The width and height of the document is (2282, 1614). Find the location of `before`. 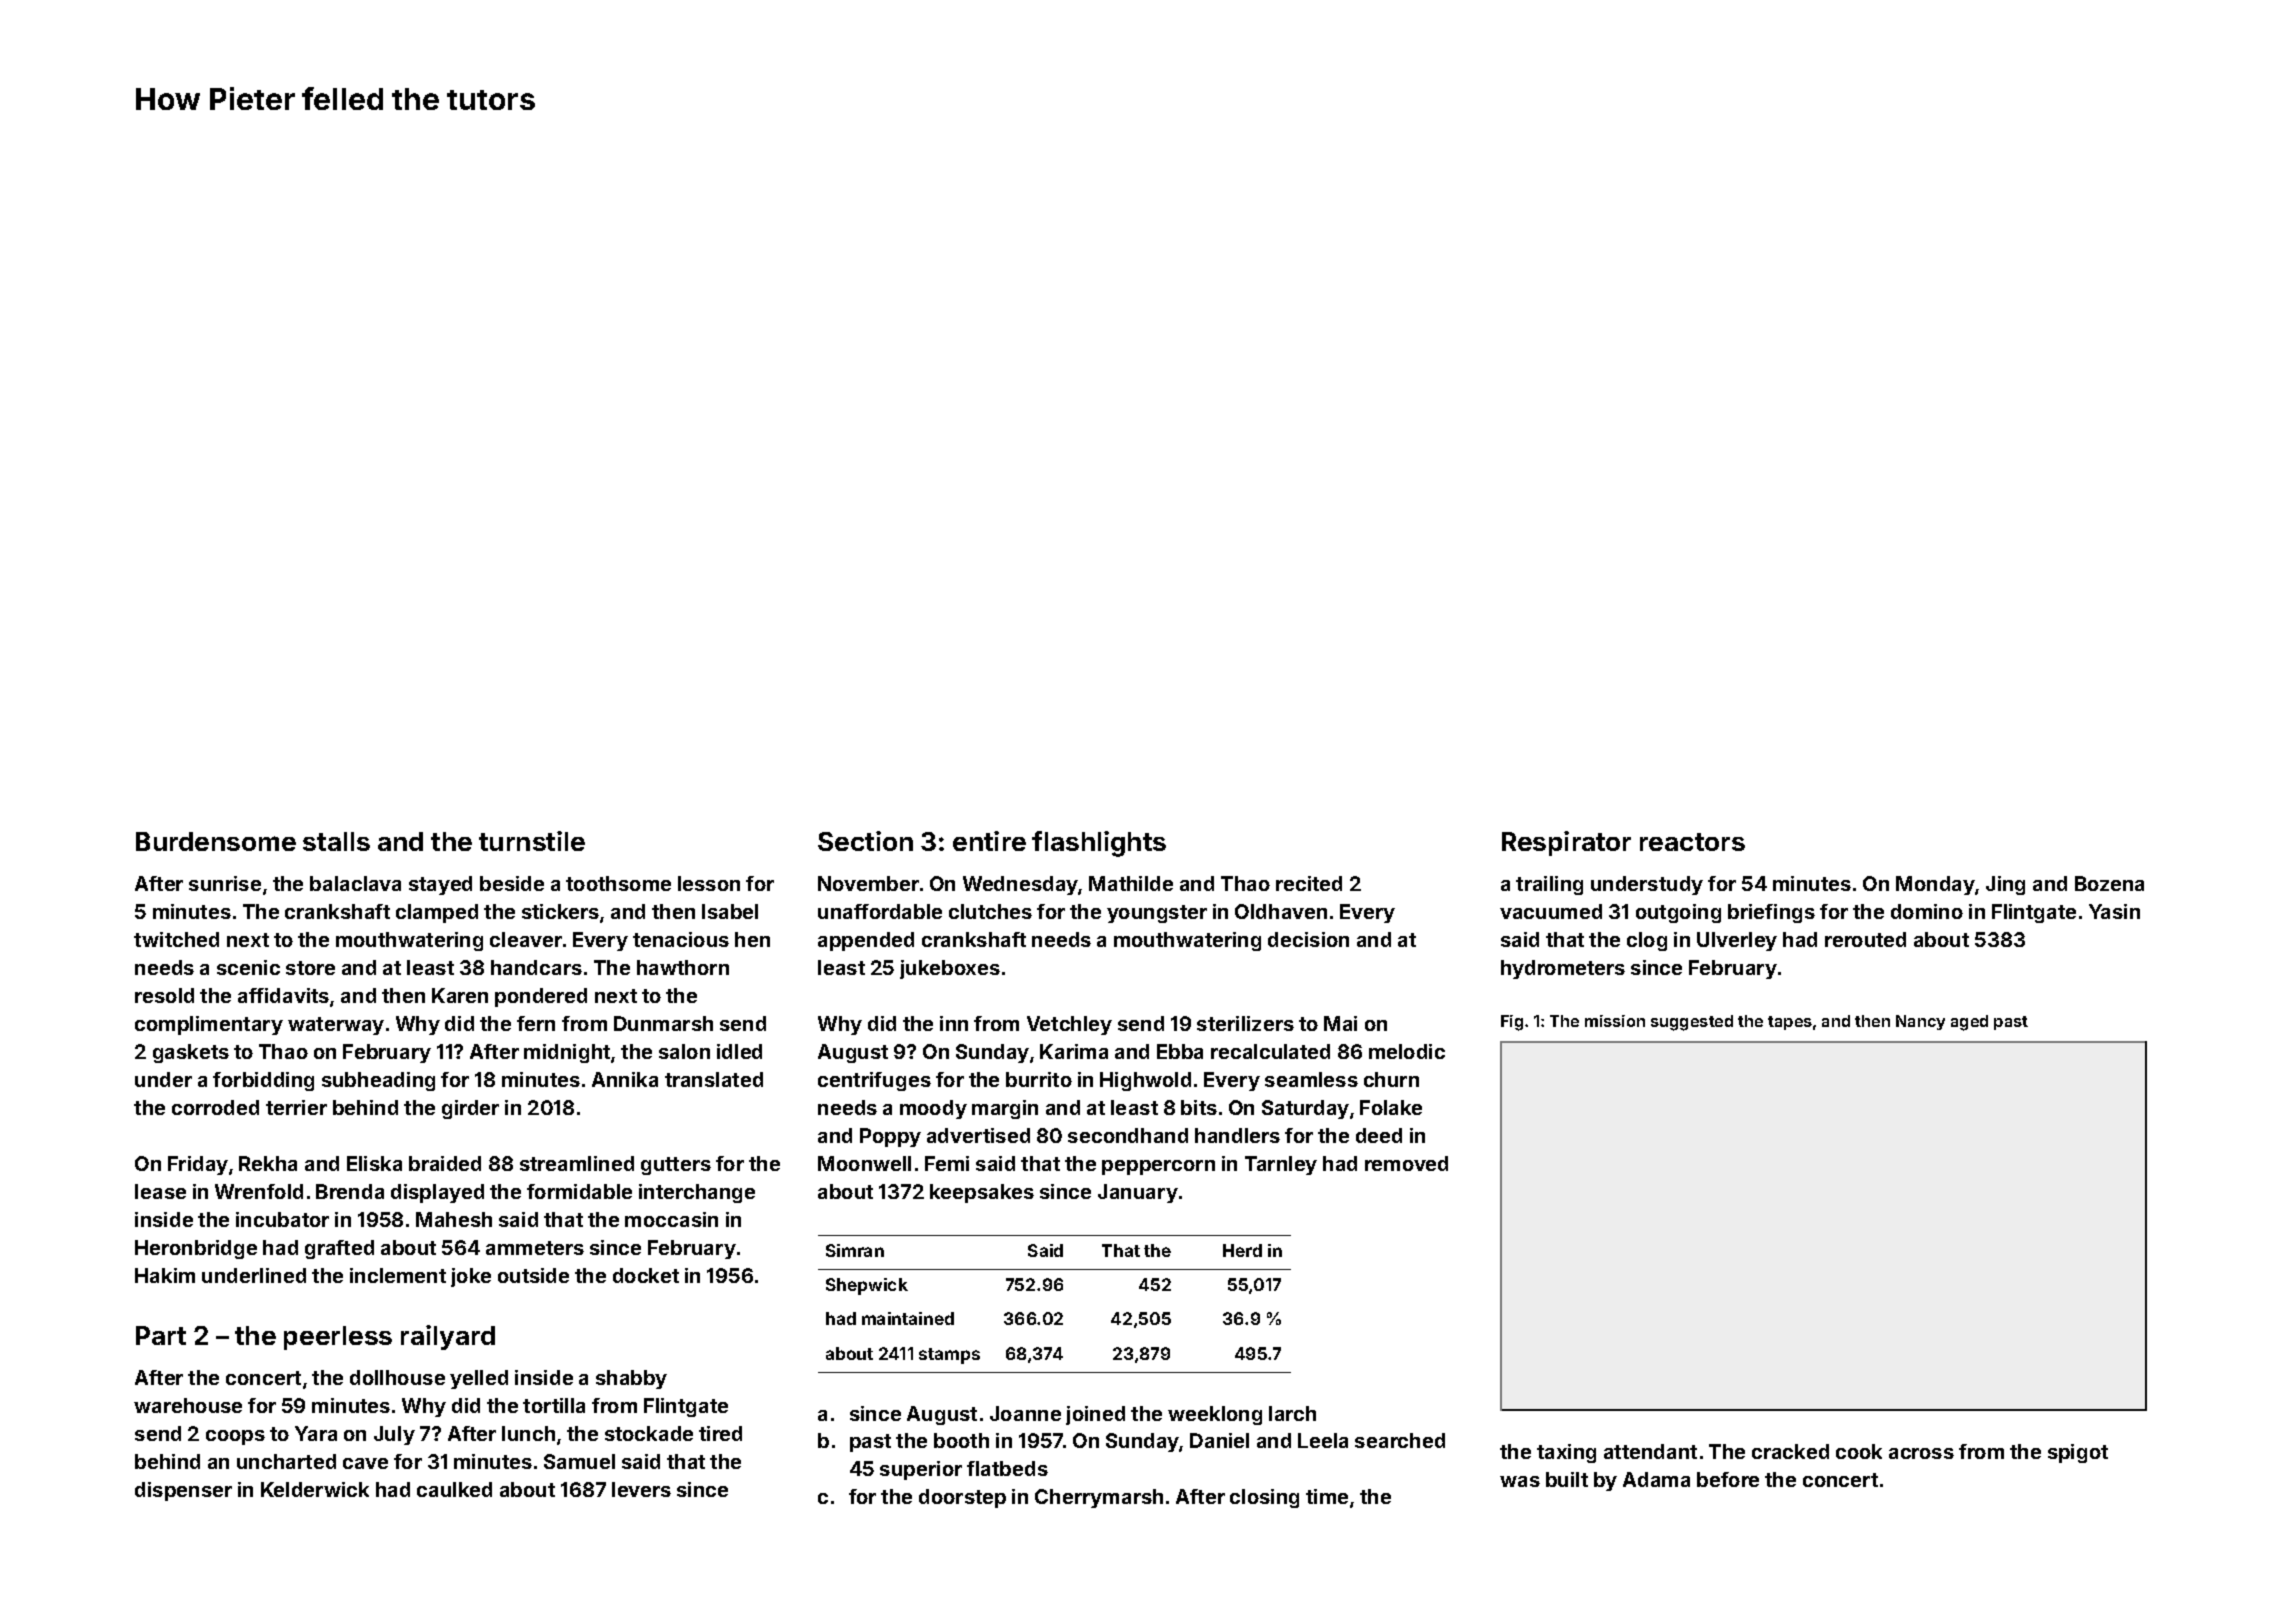

before is located at coordinates (1728, 1479).
